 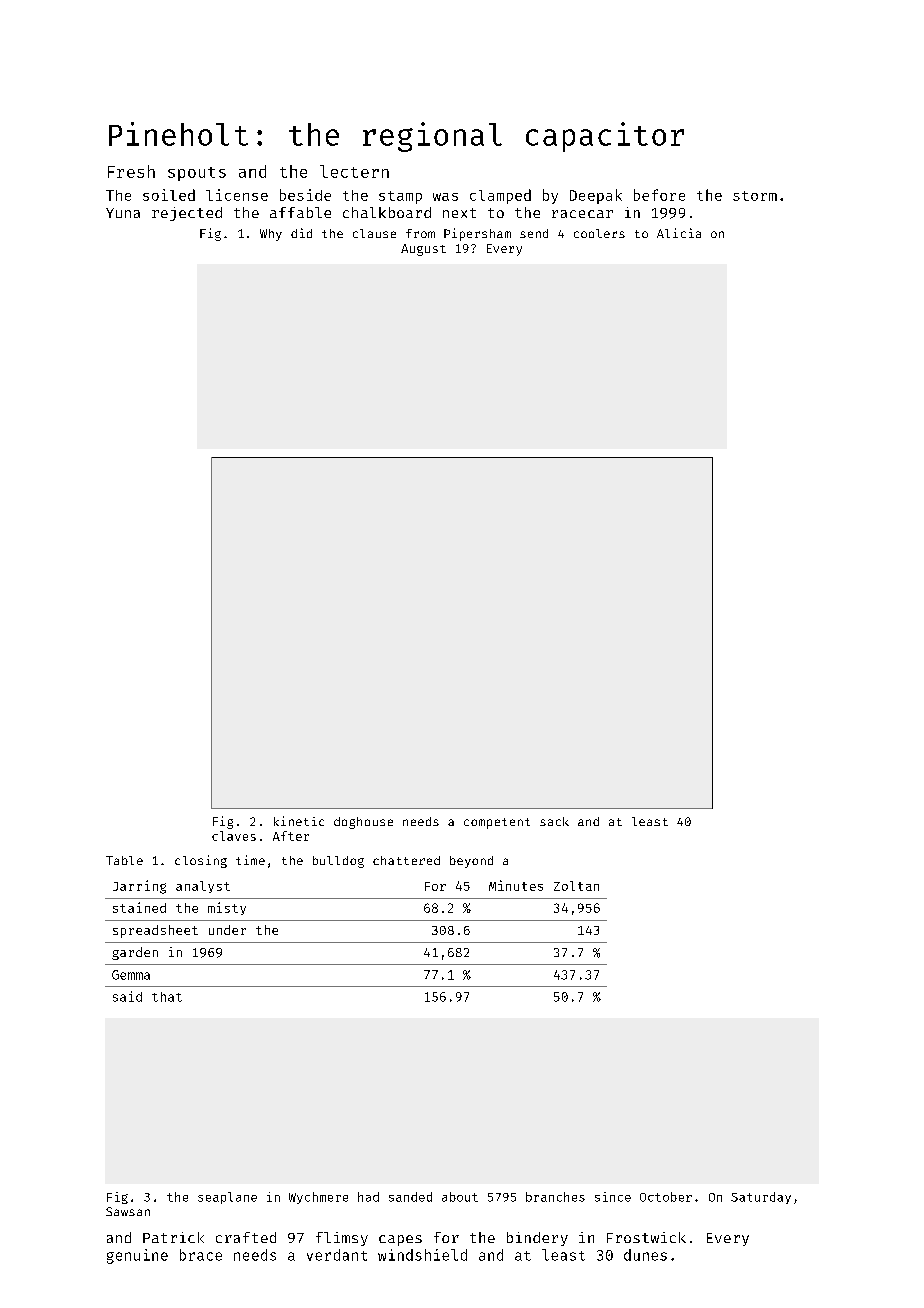 What do you see at coordinates (554, 821) in the screenshot?
I see `sack` at bounding box center [554, 821].
